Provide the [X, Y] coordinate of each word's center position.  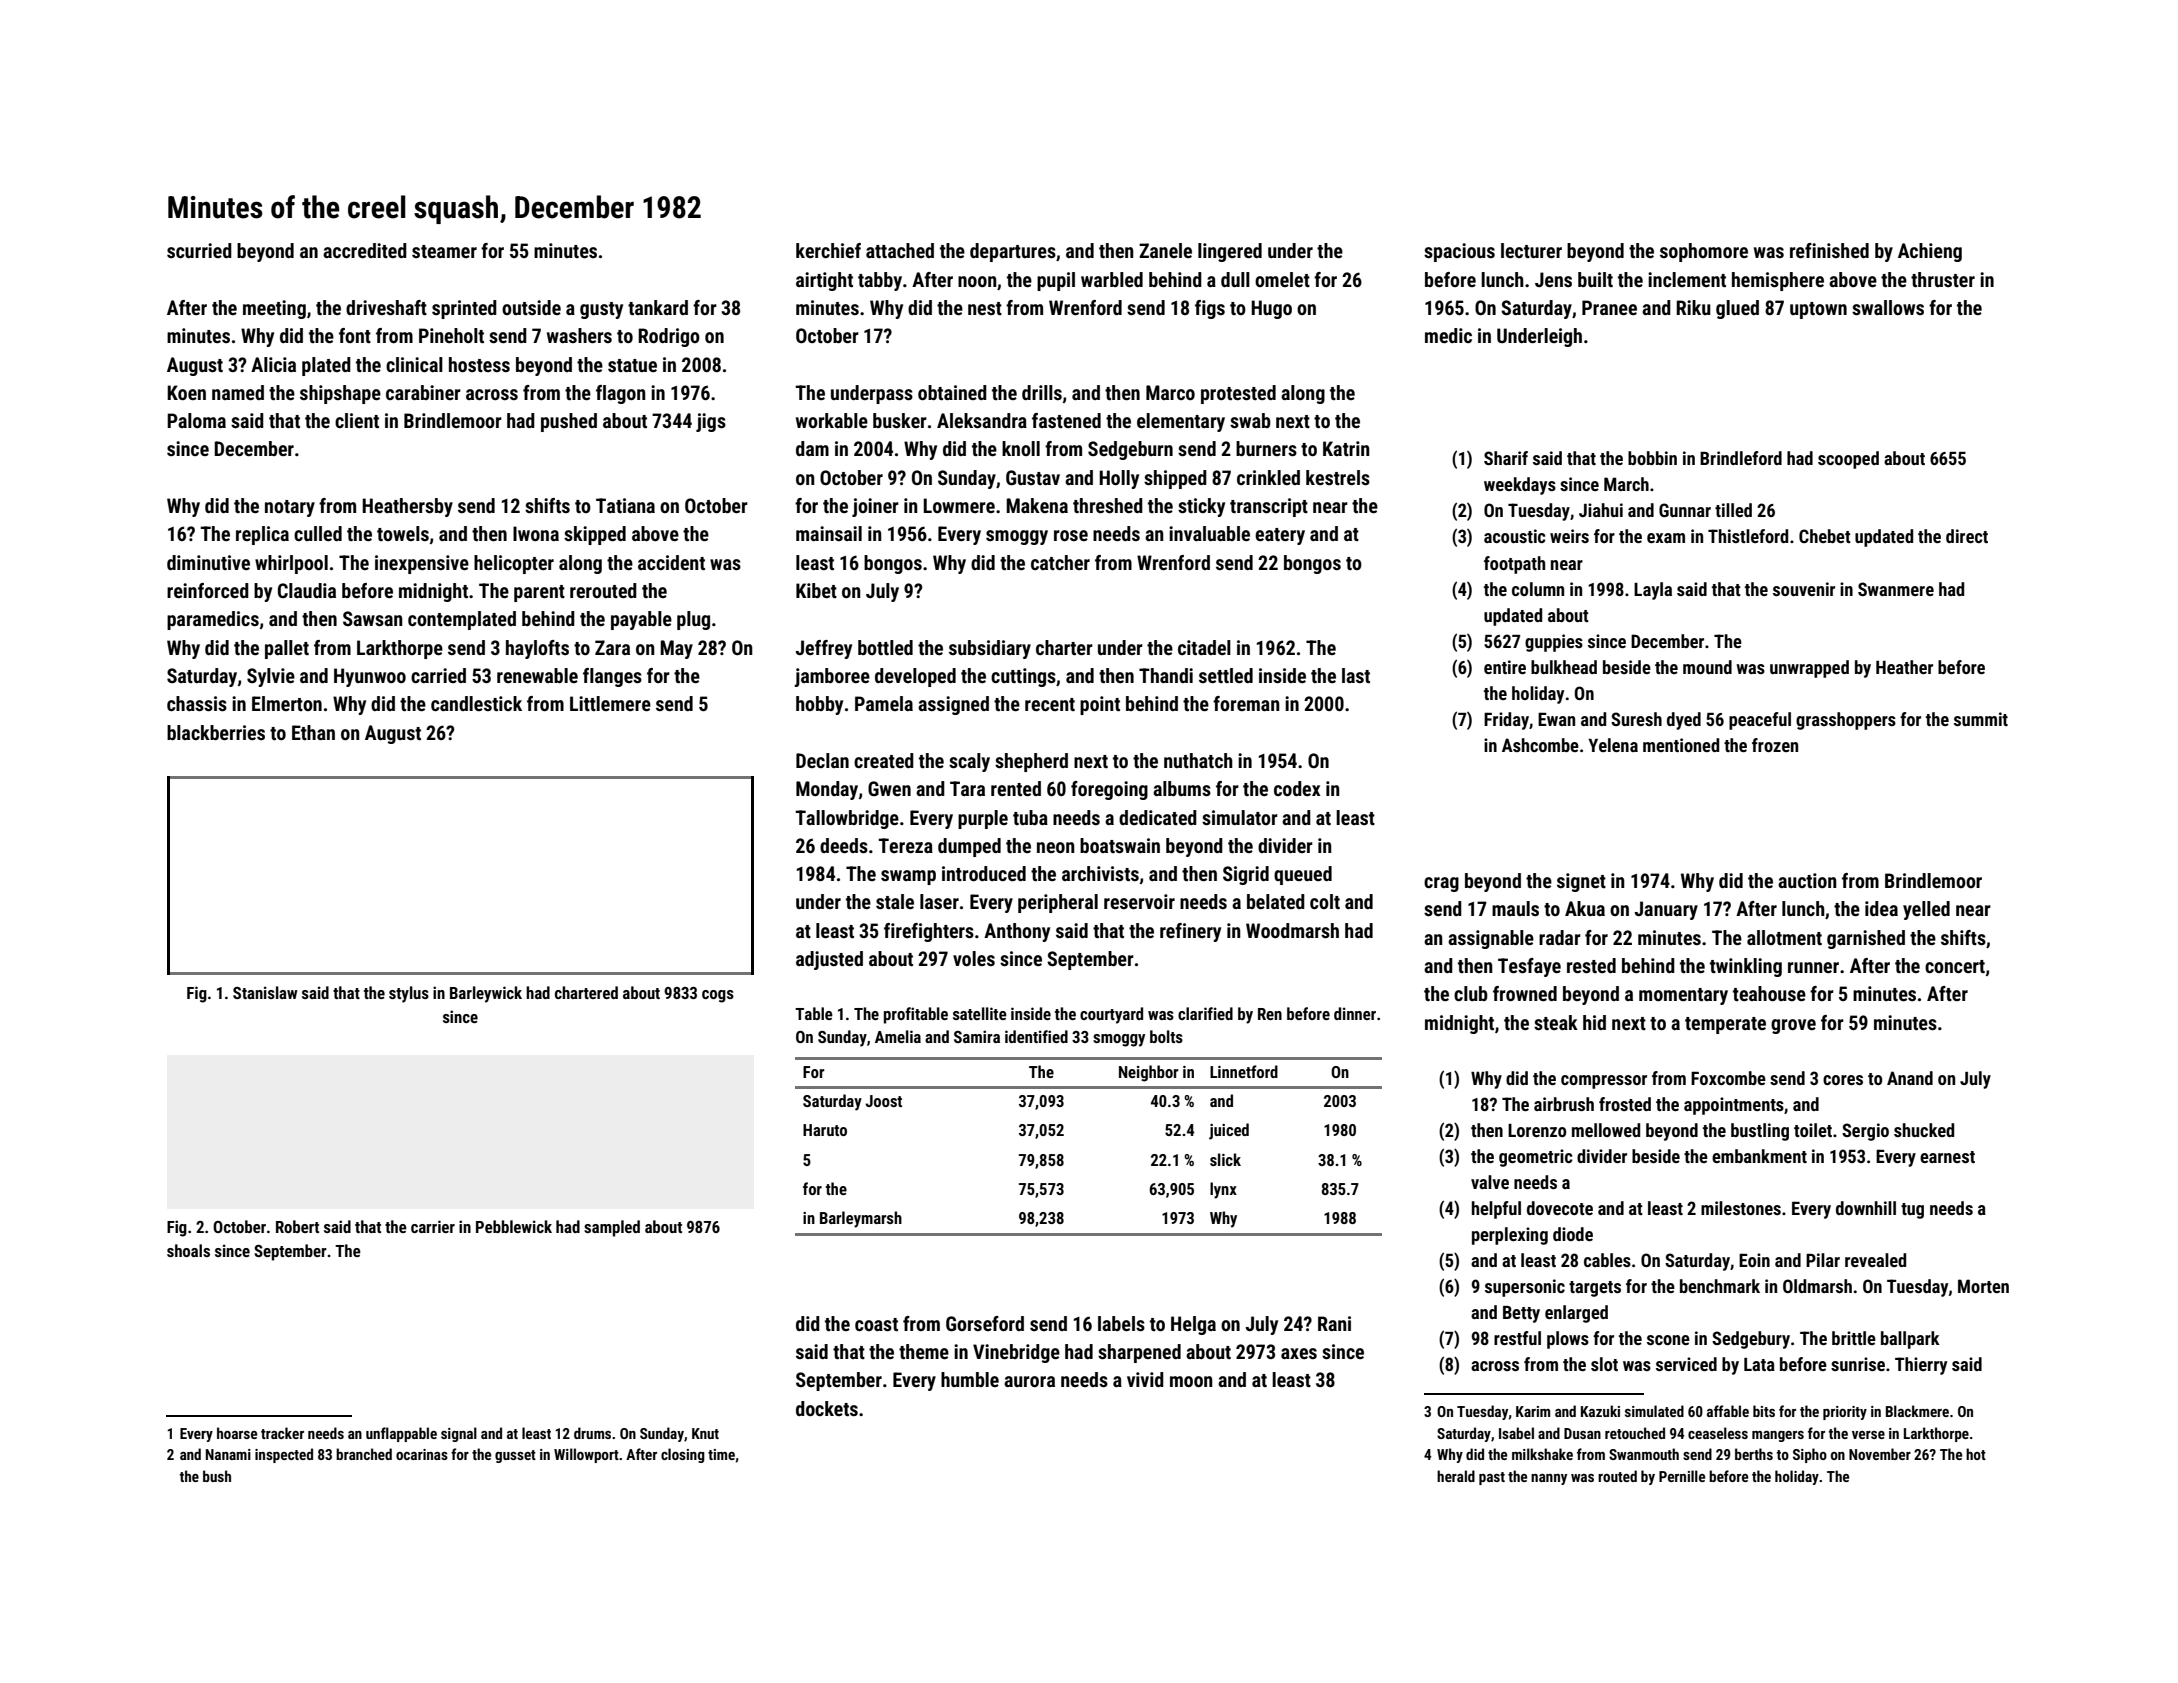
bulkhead [1564, 667]
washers [579, 335]
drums [592, 1433]
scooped [1848, 460]
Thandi [1166, 675]
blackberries [216, 732]
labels [1121, 1323]
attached [900, 250]
